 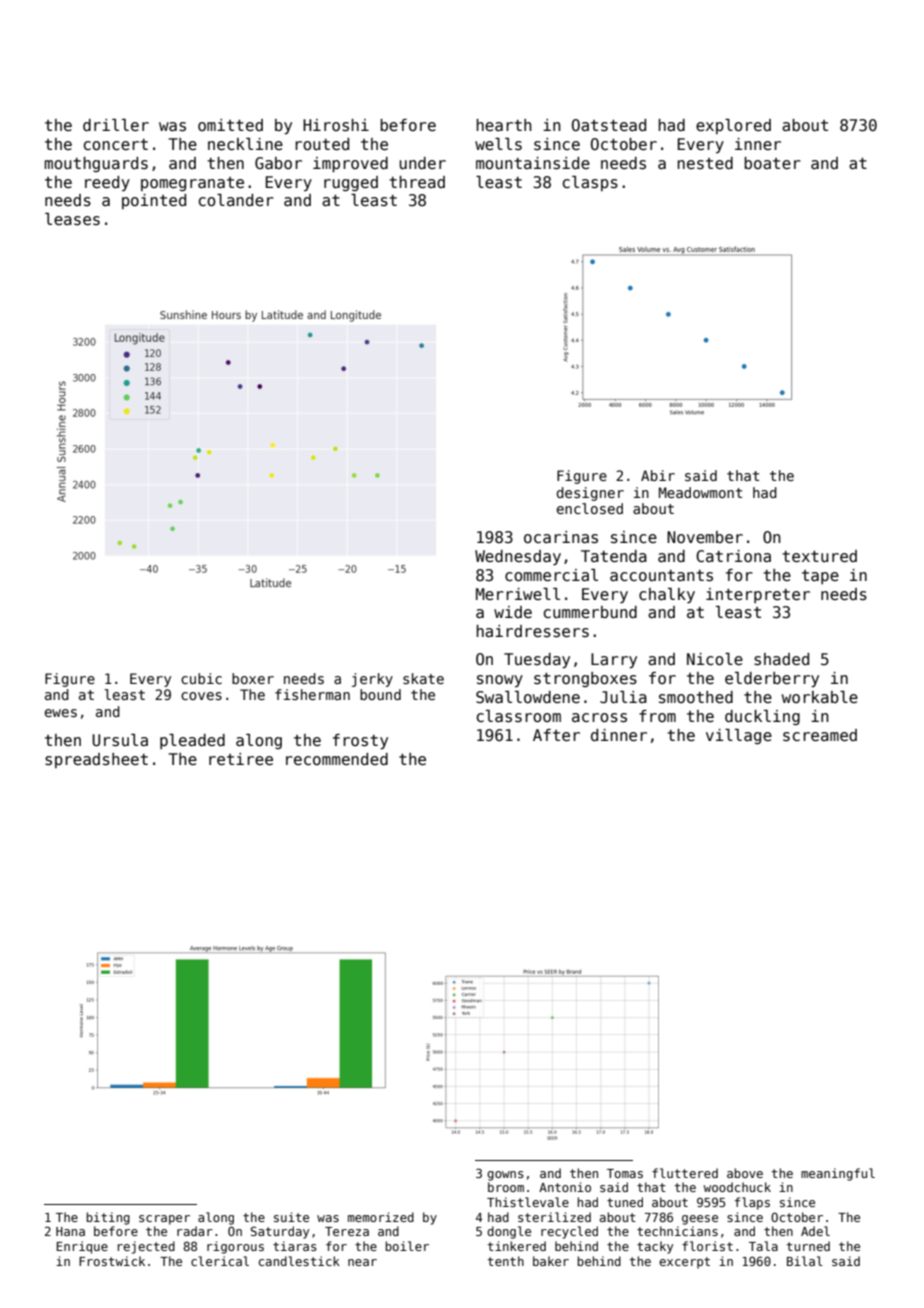 What do you see at coordinates (772, 163) in the screenshot?
I see `boater` at bounding box center [772, 163].
